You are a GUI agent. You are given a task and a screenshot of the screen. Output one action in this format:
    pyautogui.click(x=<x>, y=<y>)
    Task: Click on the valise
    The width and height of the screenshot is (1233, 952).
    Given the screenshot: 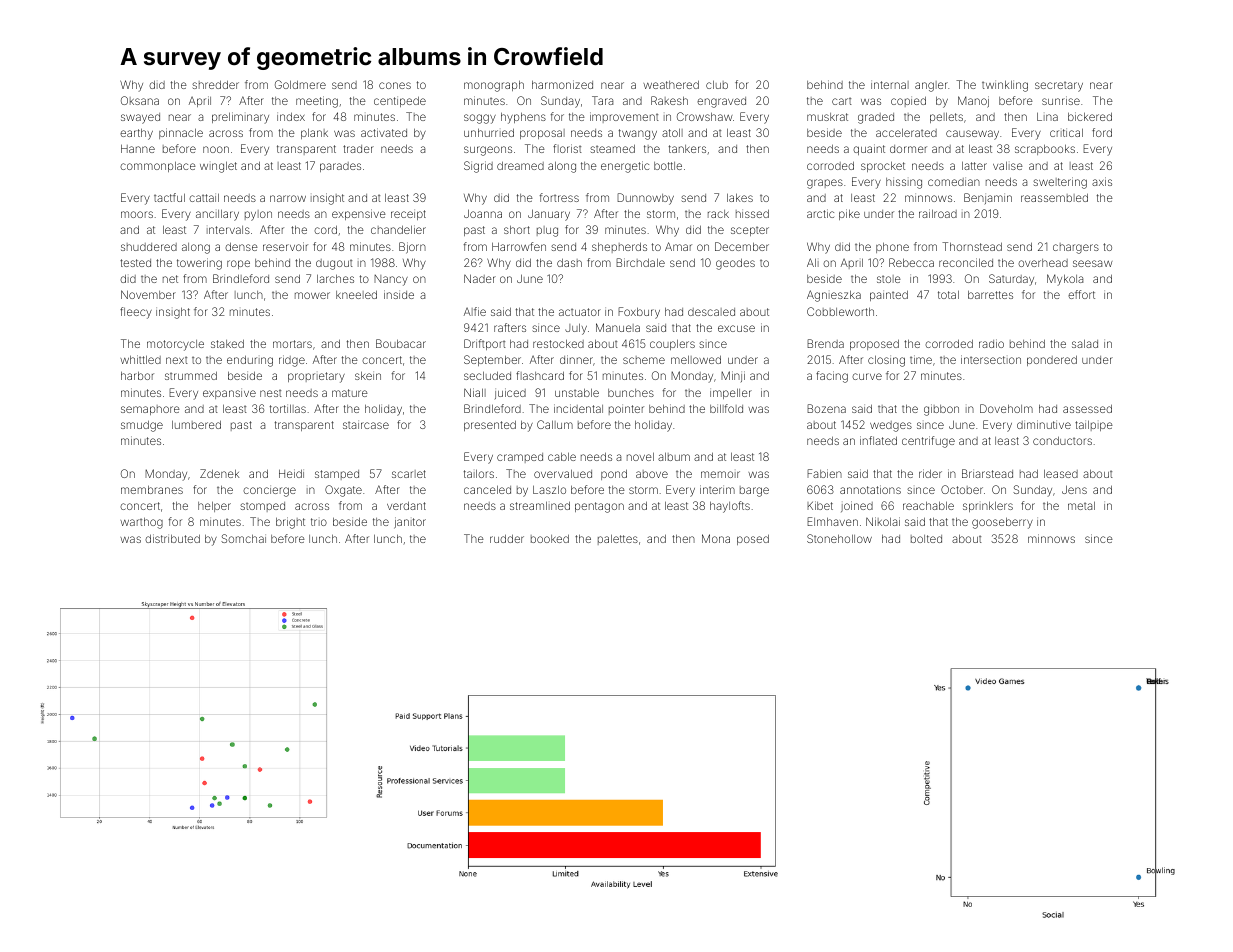 What is the action you would take?
    pyautogui.click(x=1008, y=165)
